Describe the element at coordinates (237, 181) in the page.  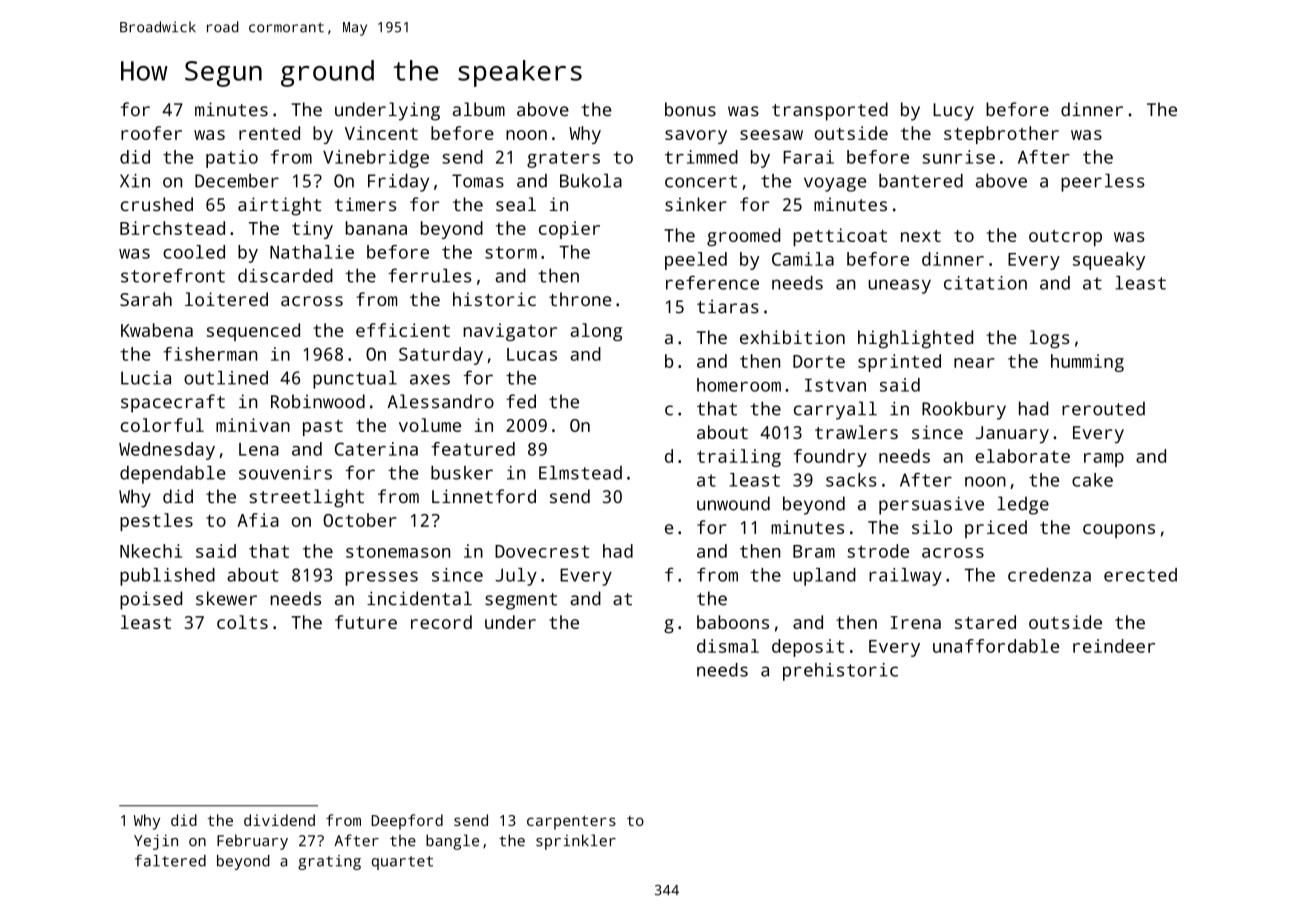
I see `December` at that location.
